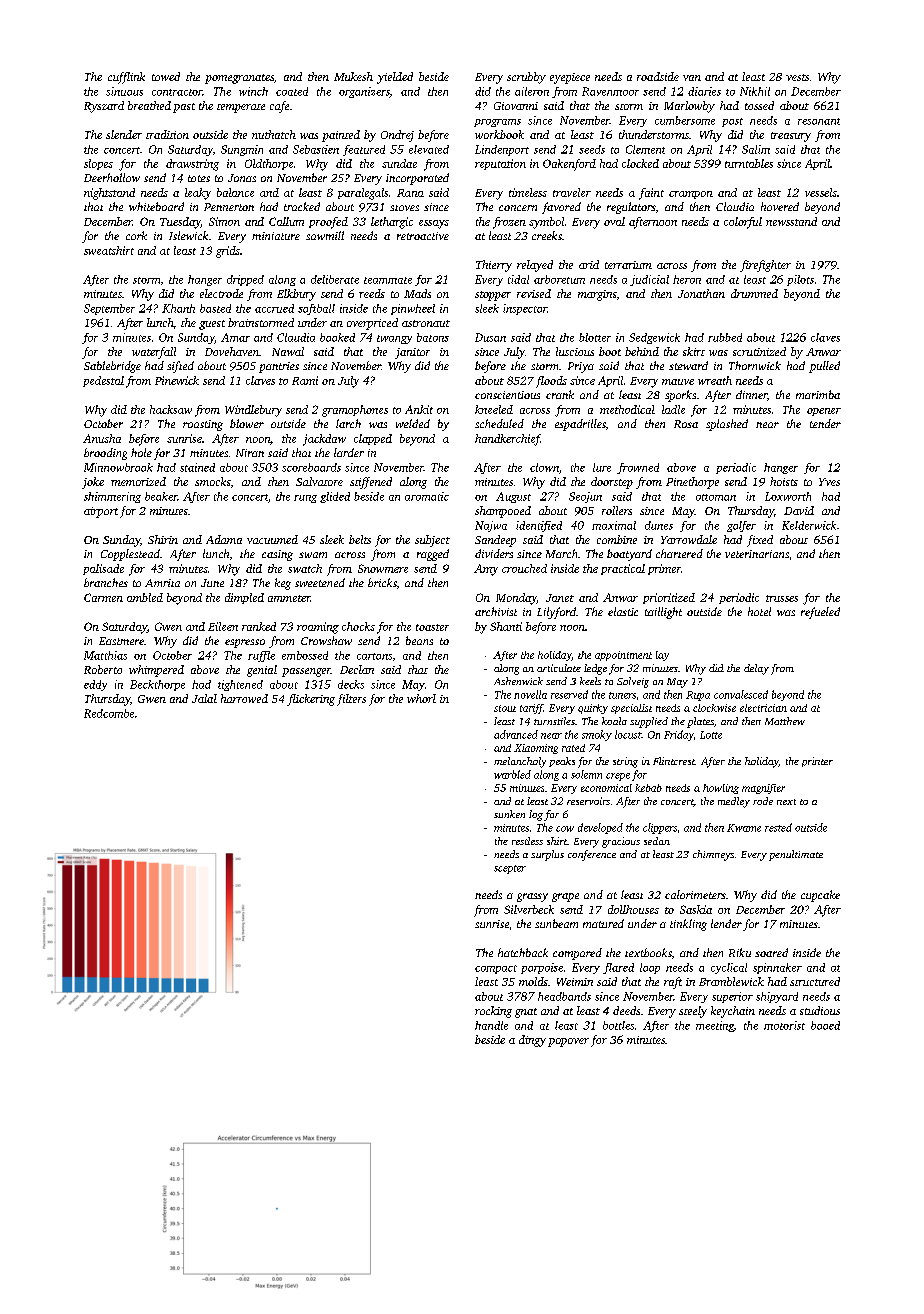 This document has width=924, height=1314. What do you see at coordinates (821, 192) in the document?
I see `vessels` at bounding box center [821, 192].
